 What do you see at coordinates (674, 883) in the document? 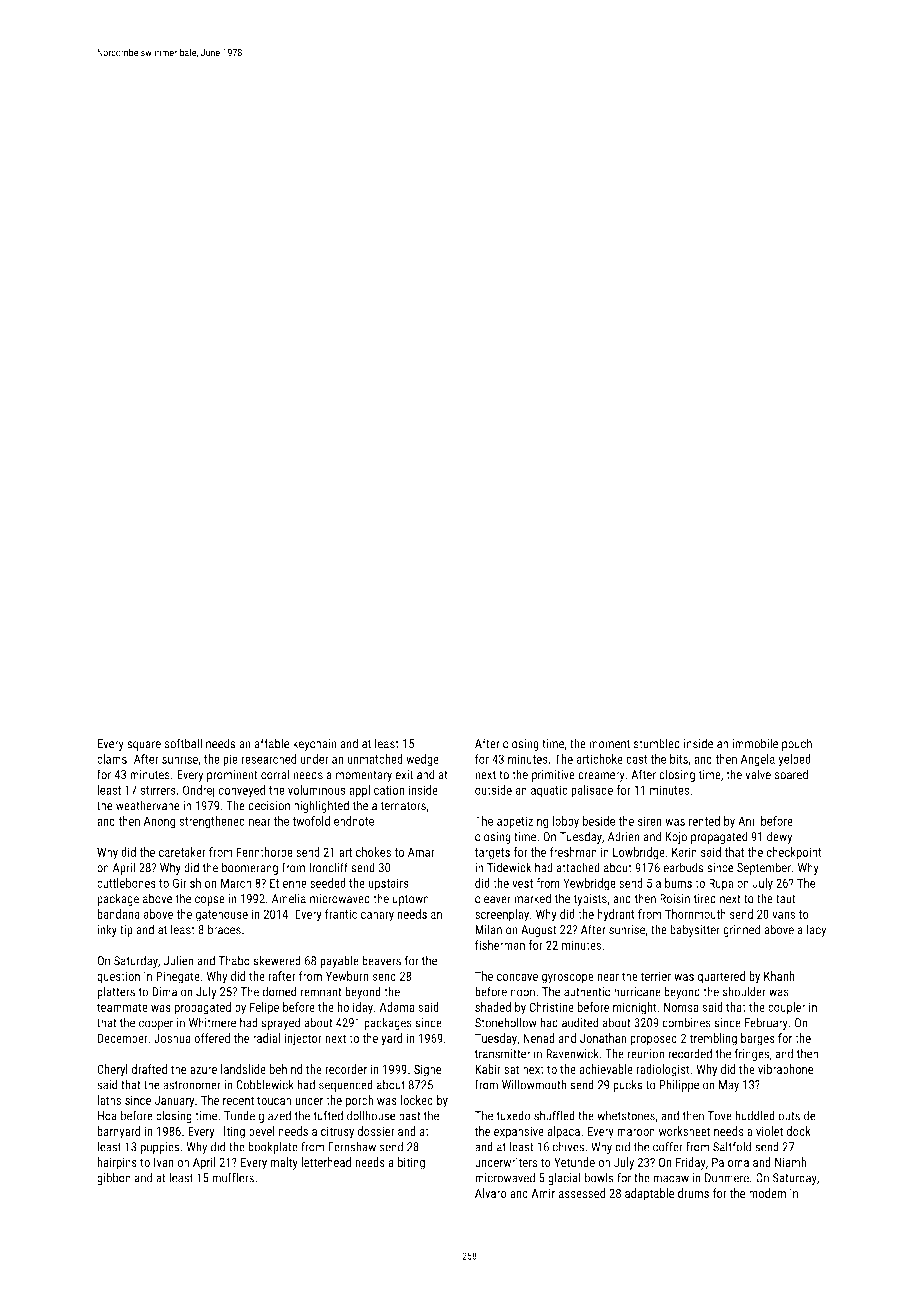
I see `albums` at bounding box center [674, 883].
